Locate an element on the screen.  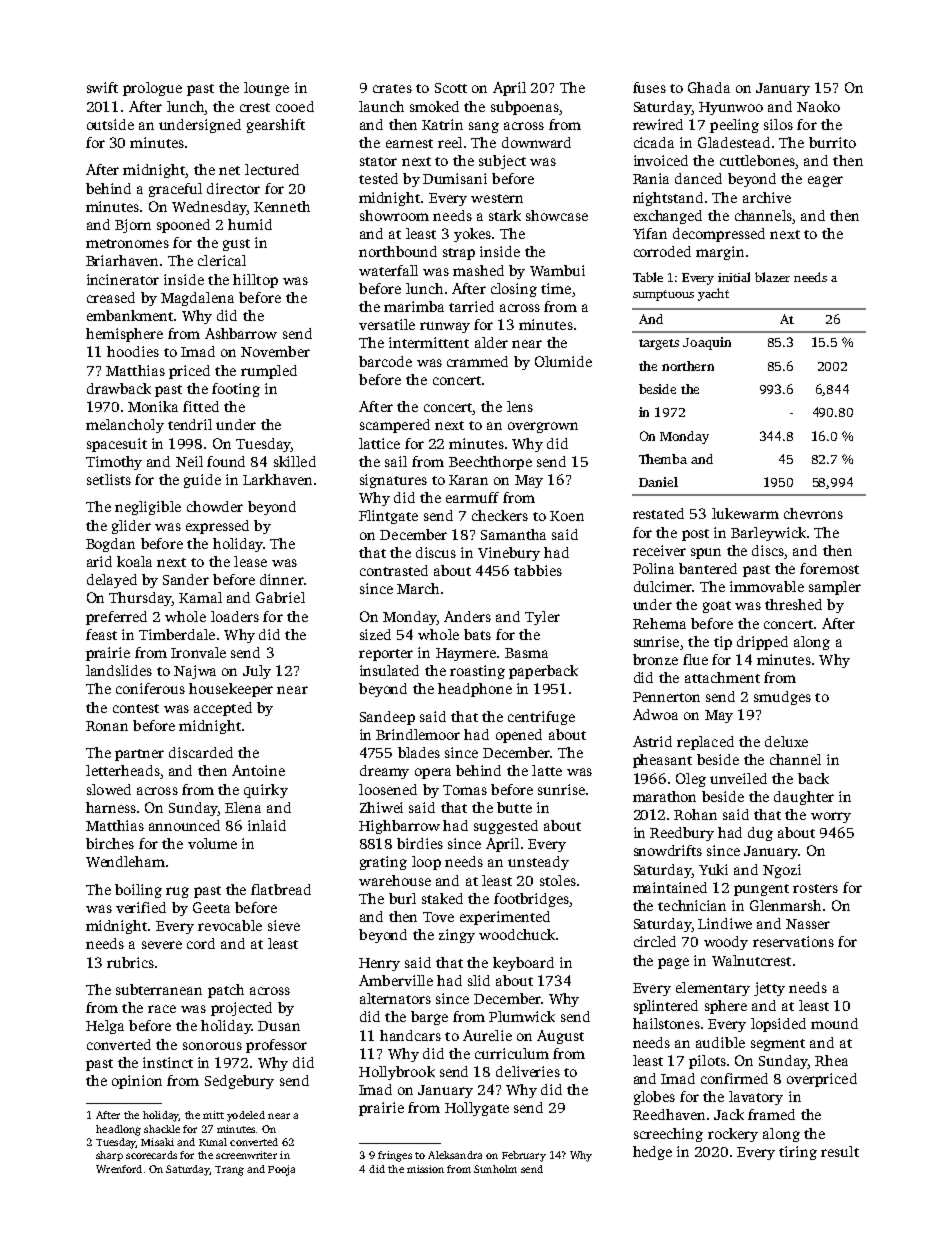
zingy is located at coordinates (457, 936).
